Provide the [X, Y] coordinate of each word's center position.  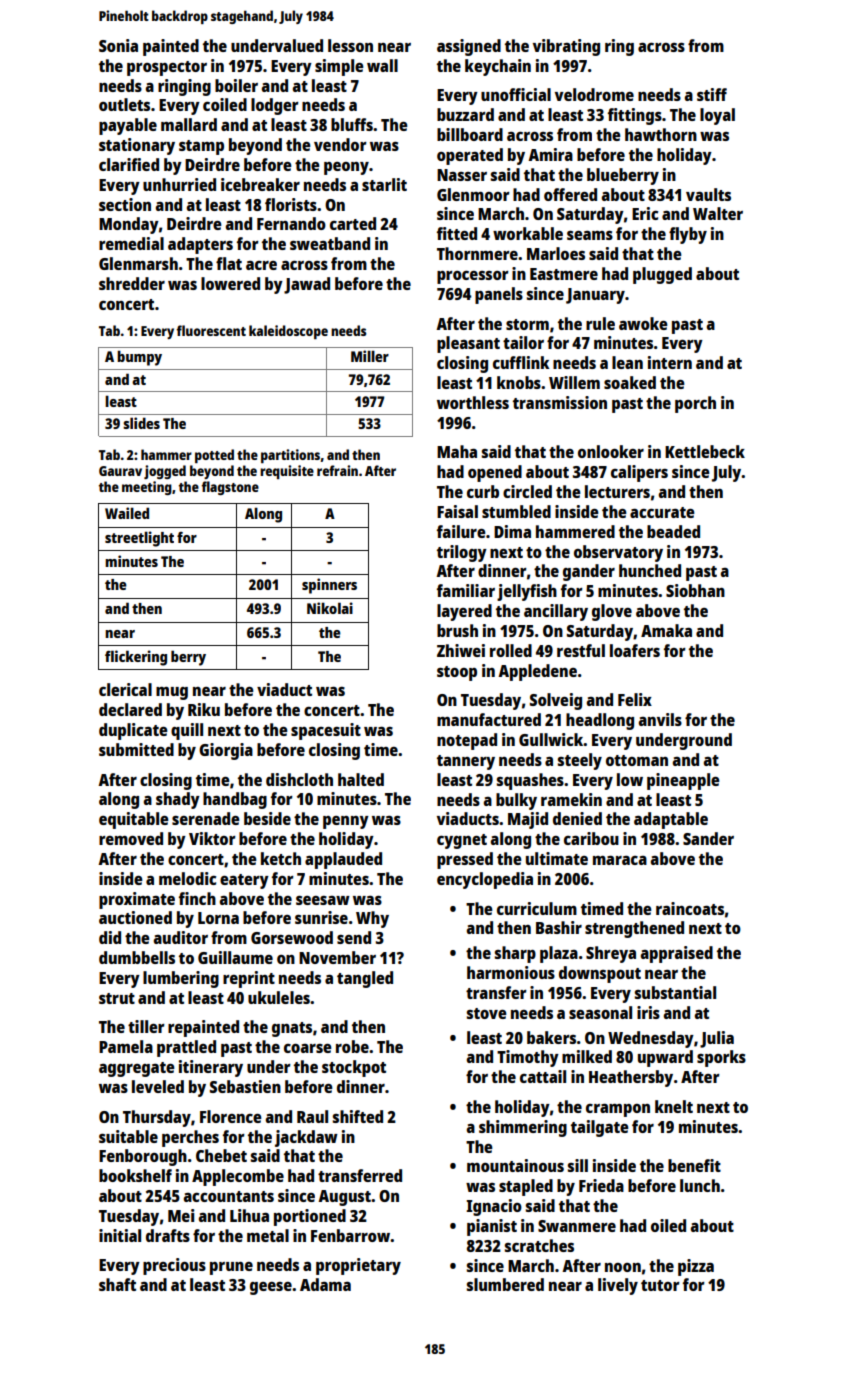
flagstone [230, 488]
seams [590, 235]
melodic [187, 878]
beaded [673, 531]
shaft [117, 1284]
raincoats [690, 908]
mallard [189, 124]
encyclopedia [485, 880]
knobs [519, 382]
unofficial [516, 94]
